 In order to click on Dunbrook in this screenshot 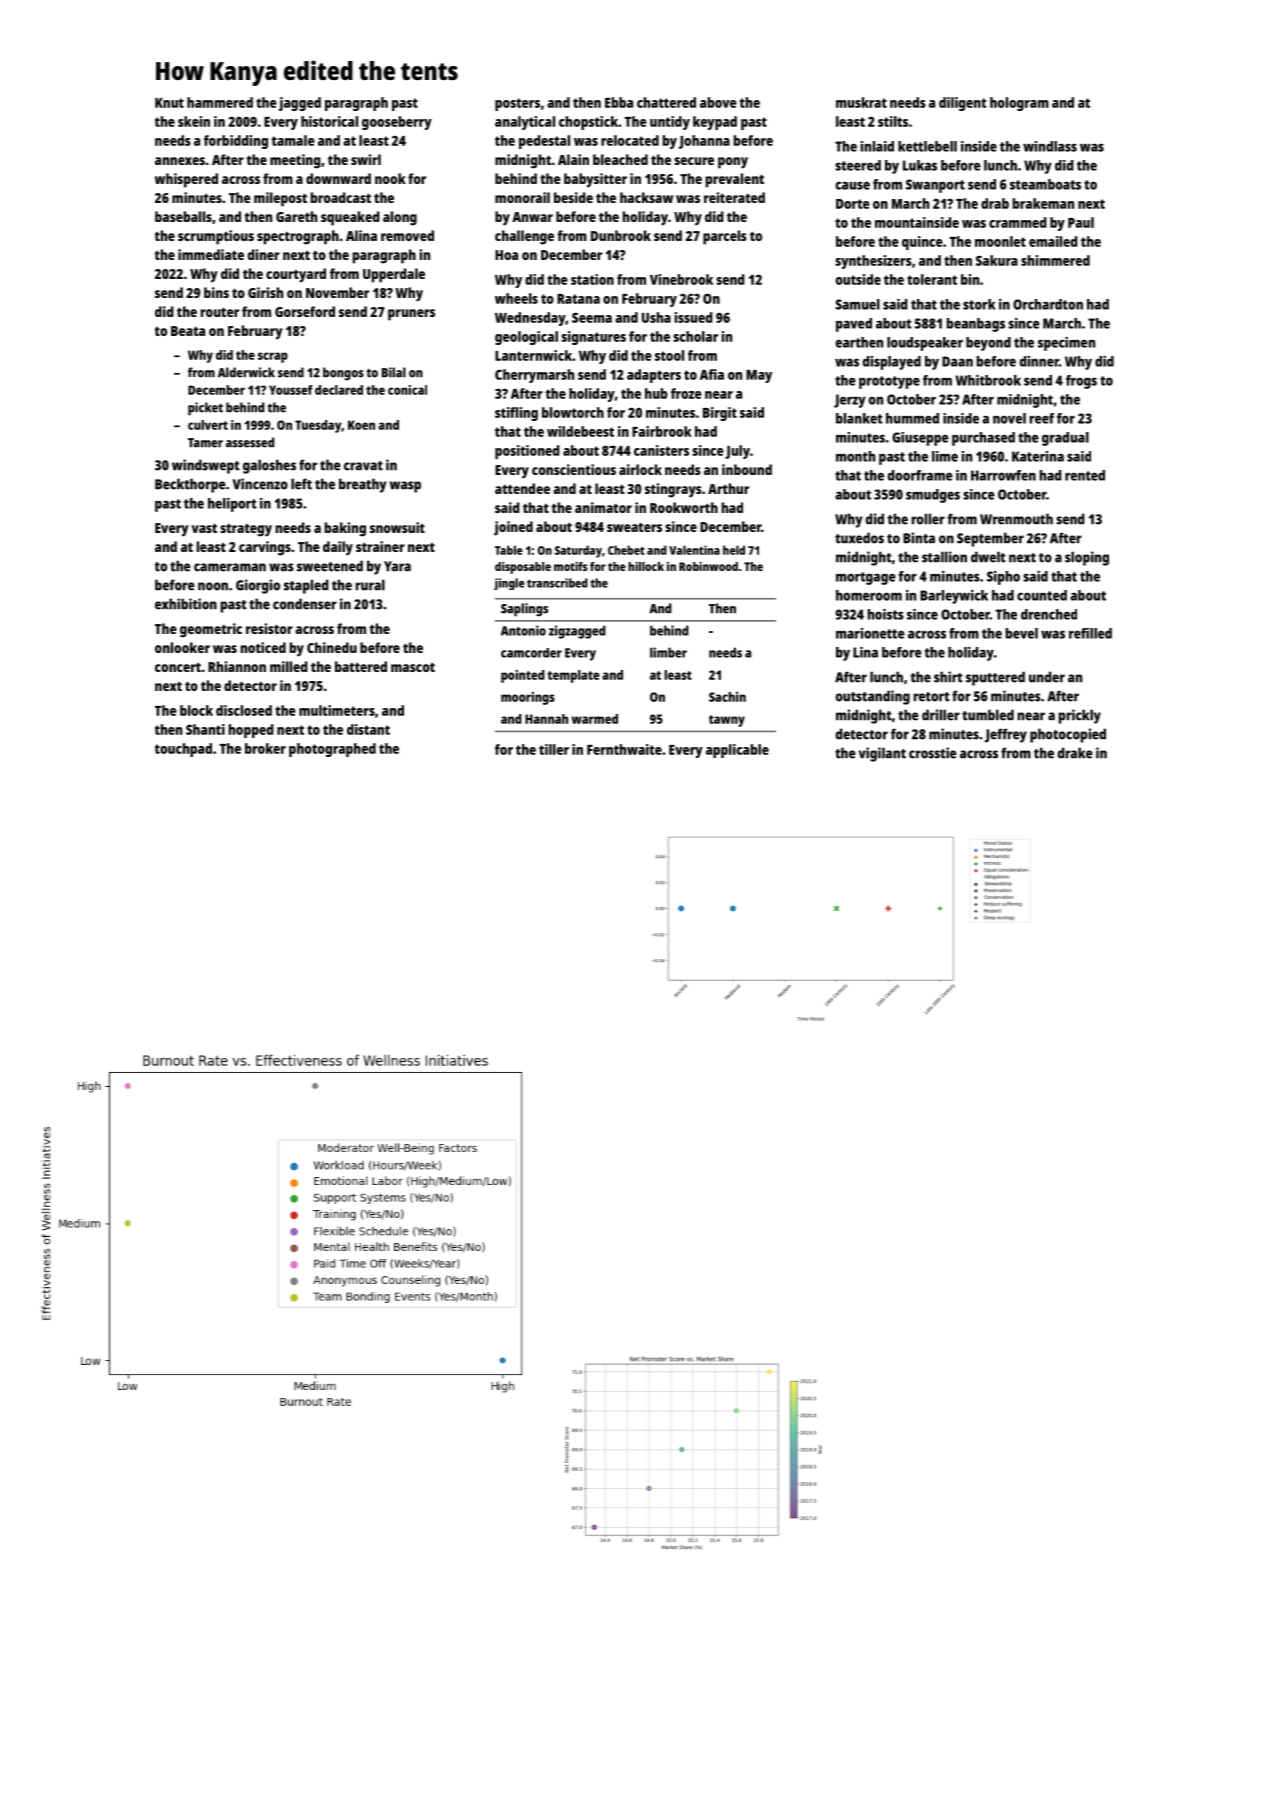, I will do `click(621, 235)`.
